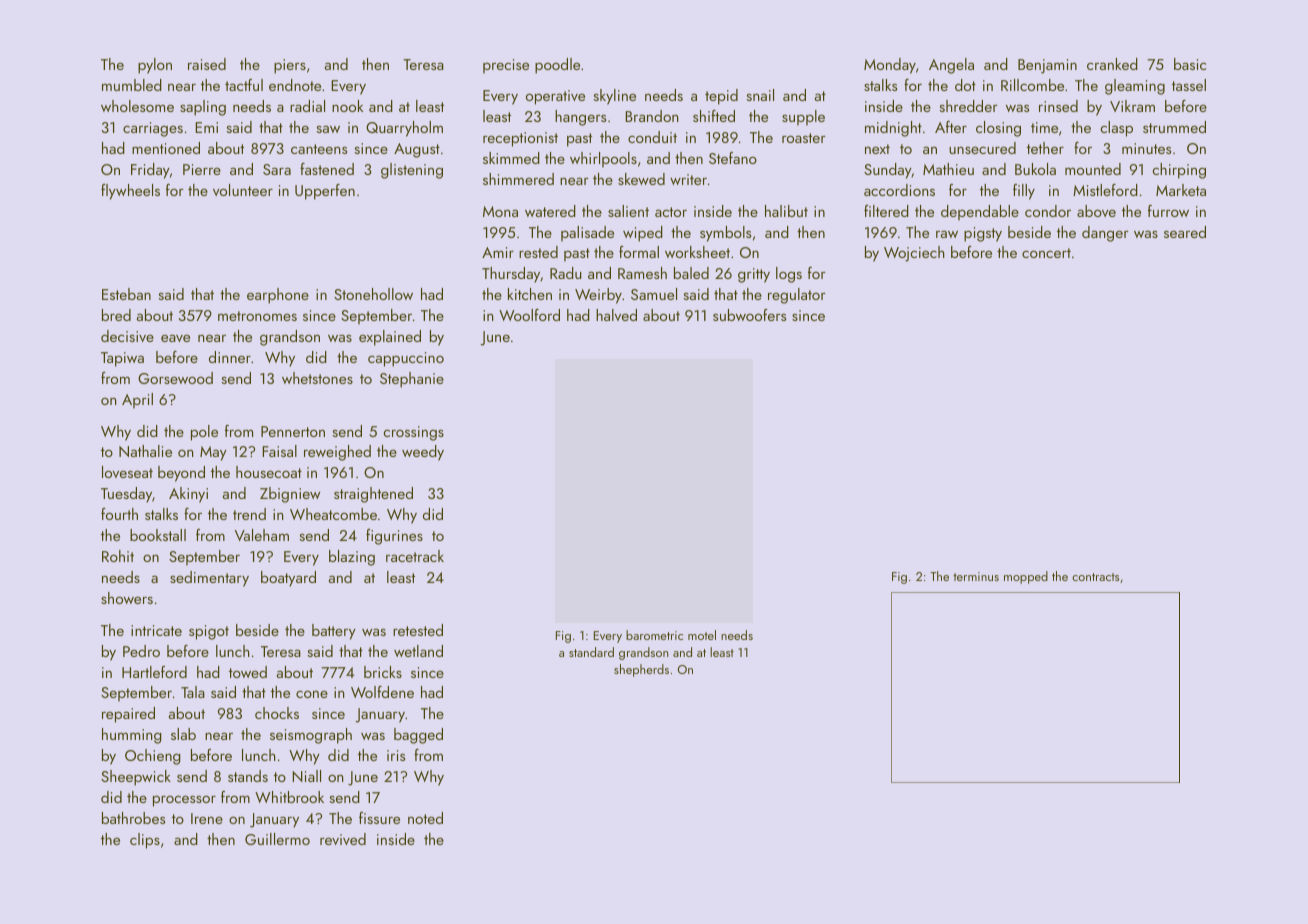 Image resolution: width=1308 pixels, height=924 pixels. Describe the element at coordinates (1112, 64) in the image. I see `cranked` at that location.
